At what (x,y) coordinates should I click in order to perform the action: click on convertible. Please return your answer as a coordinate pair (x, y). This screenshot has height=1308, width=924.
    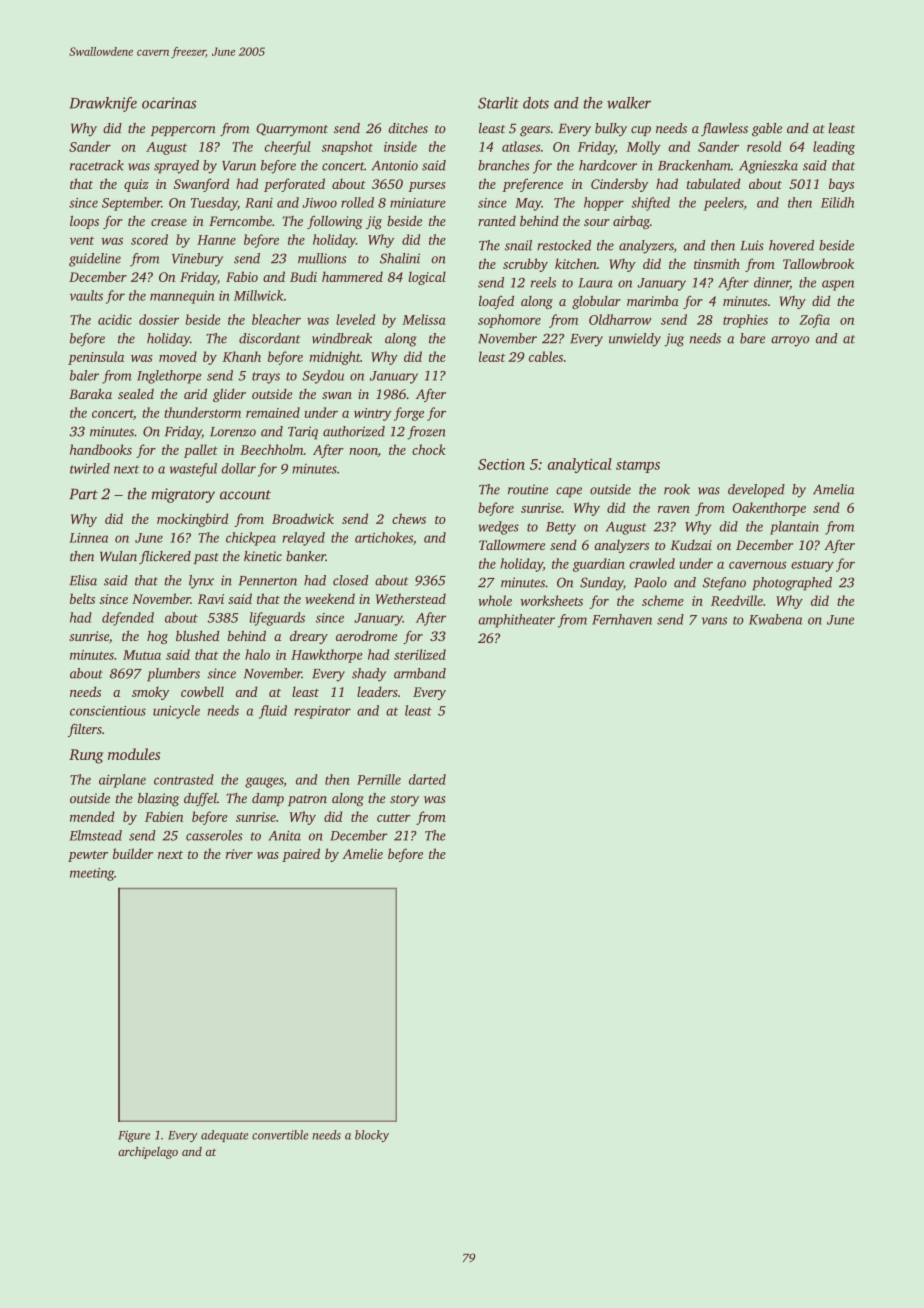
    Looking at the image, I should click on (280, 1135).
